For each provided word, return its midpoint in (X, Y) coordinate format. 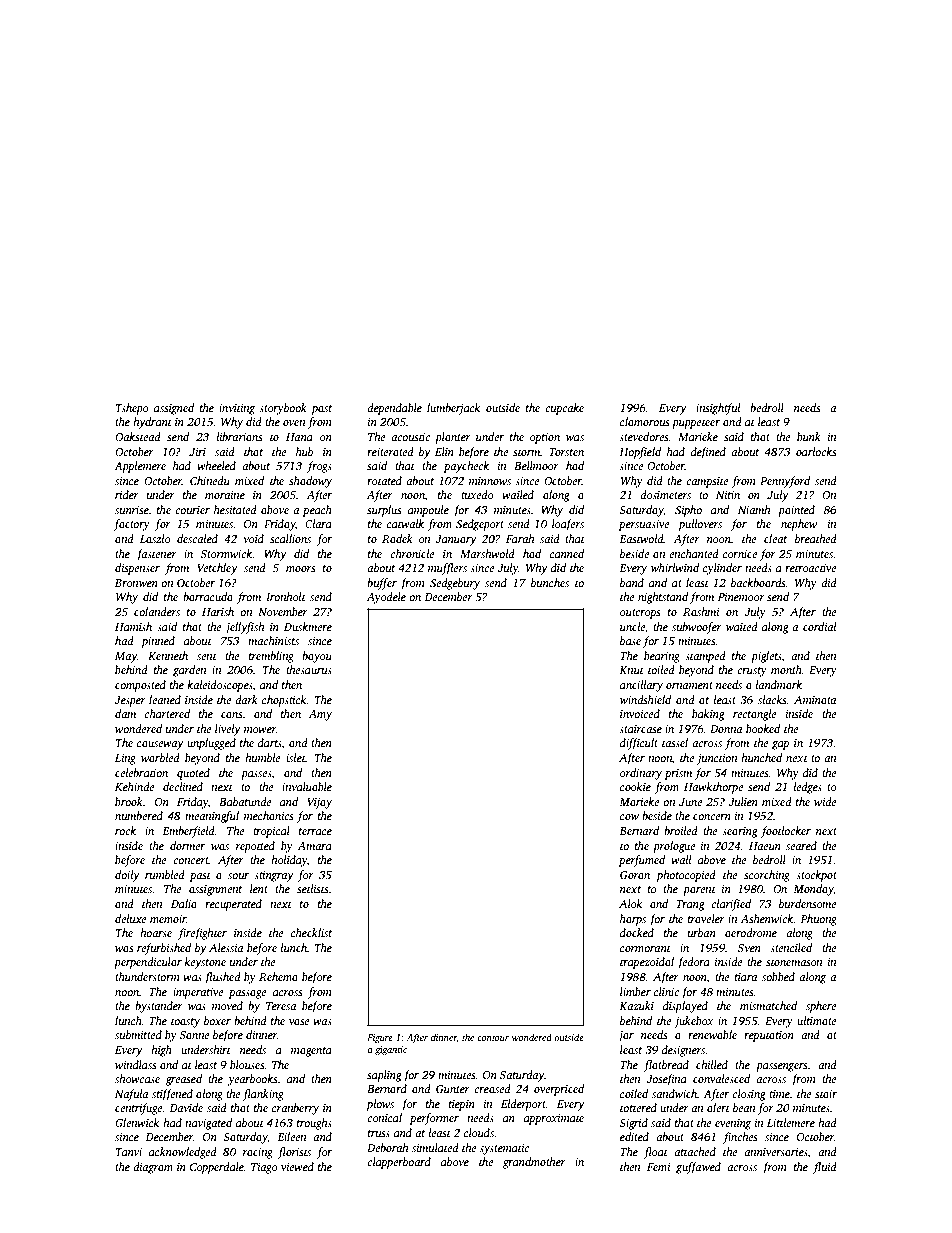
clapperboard (399, 1163)
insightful (718, 409)
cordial (819, 626)
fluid (825, 1168)
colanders (157, 611)
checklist (311, 932)
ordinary (641, 774)
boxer (217, 1020)
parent (699, 891)
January (456, 540)
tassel (675, 742)
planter (453, 438)
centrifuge (139, 1109)
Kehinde (134, 786)
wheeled (216, 465)
